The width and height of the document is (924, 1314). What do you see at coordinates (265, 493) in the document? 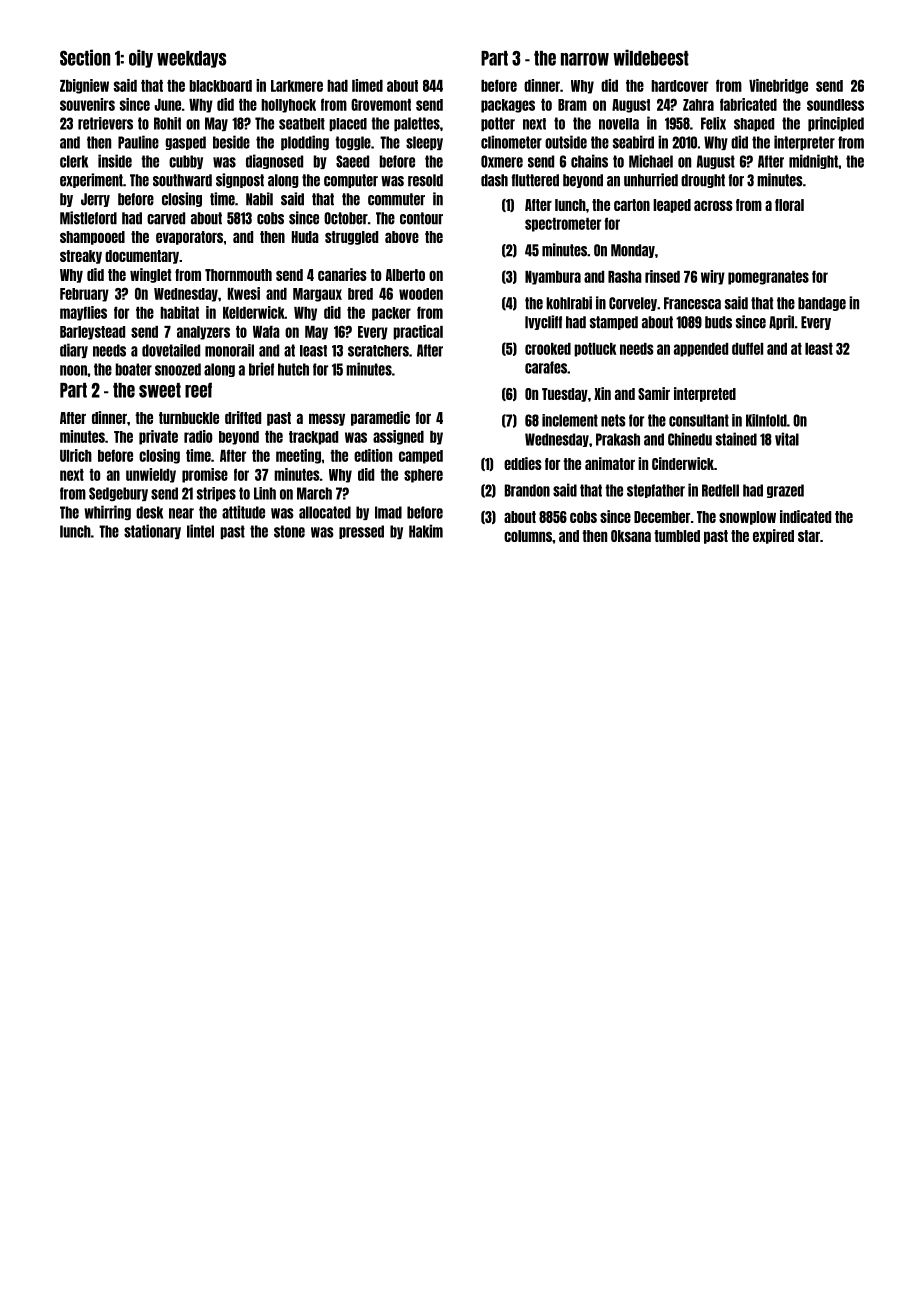
I see `Linh` at bounding box center [265, 493].
